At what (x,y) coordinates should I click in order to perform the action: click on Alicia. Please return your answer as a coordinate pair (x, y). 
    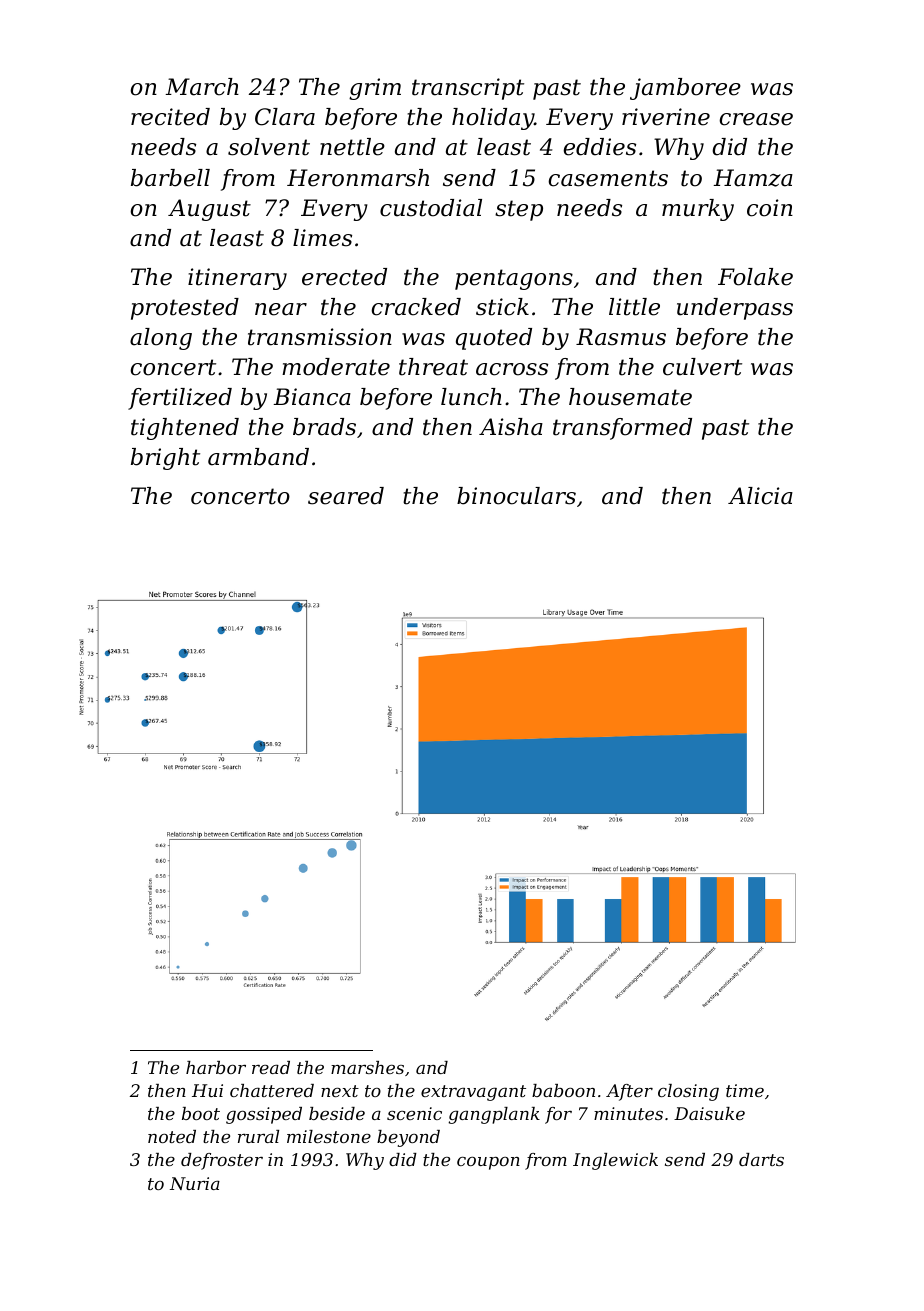
    Looking at the image, I should click on (760, 496).
